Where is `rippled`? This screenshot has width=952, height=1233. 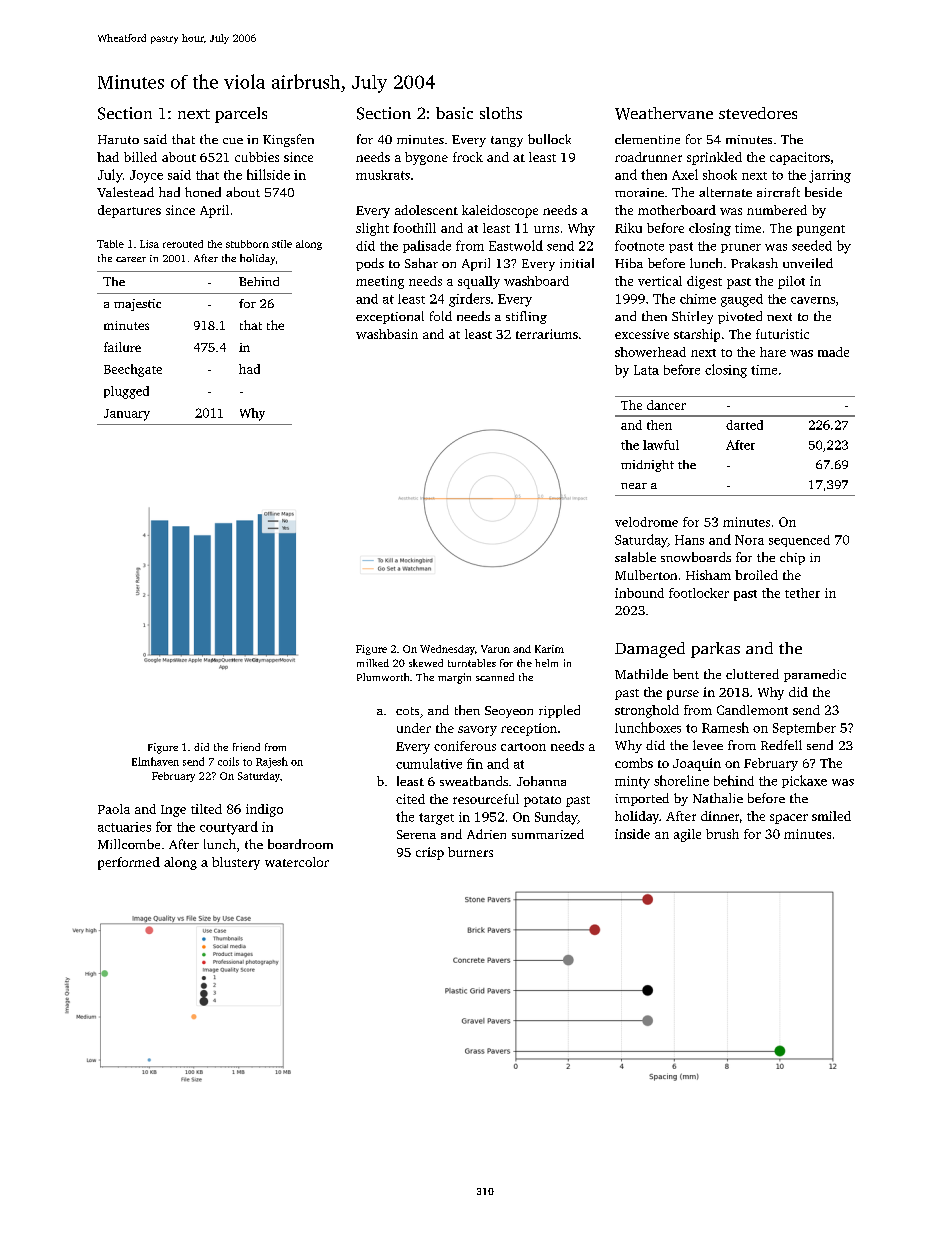
rippled is located at coordinates (559, 711).
